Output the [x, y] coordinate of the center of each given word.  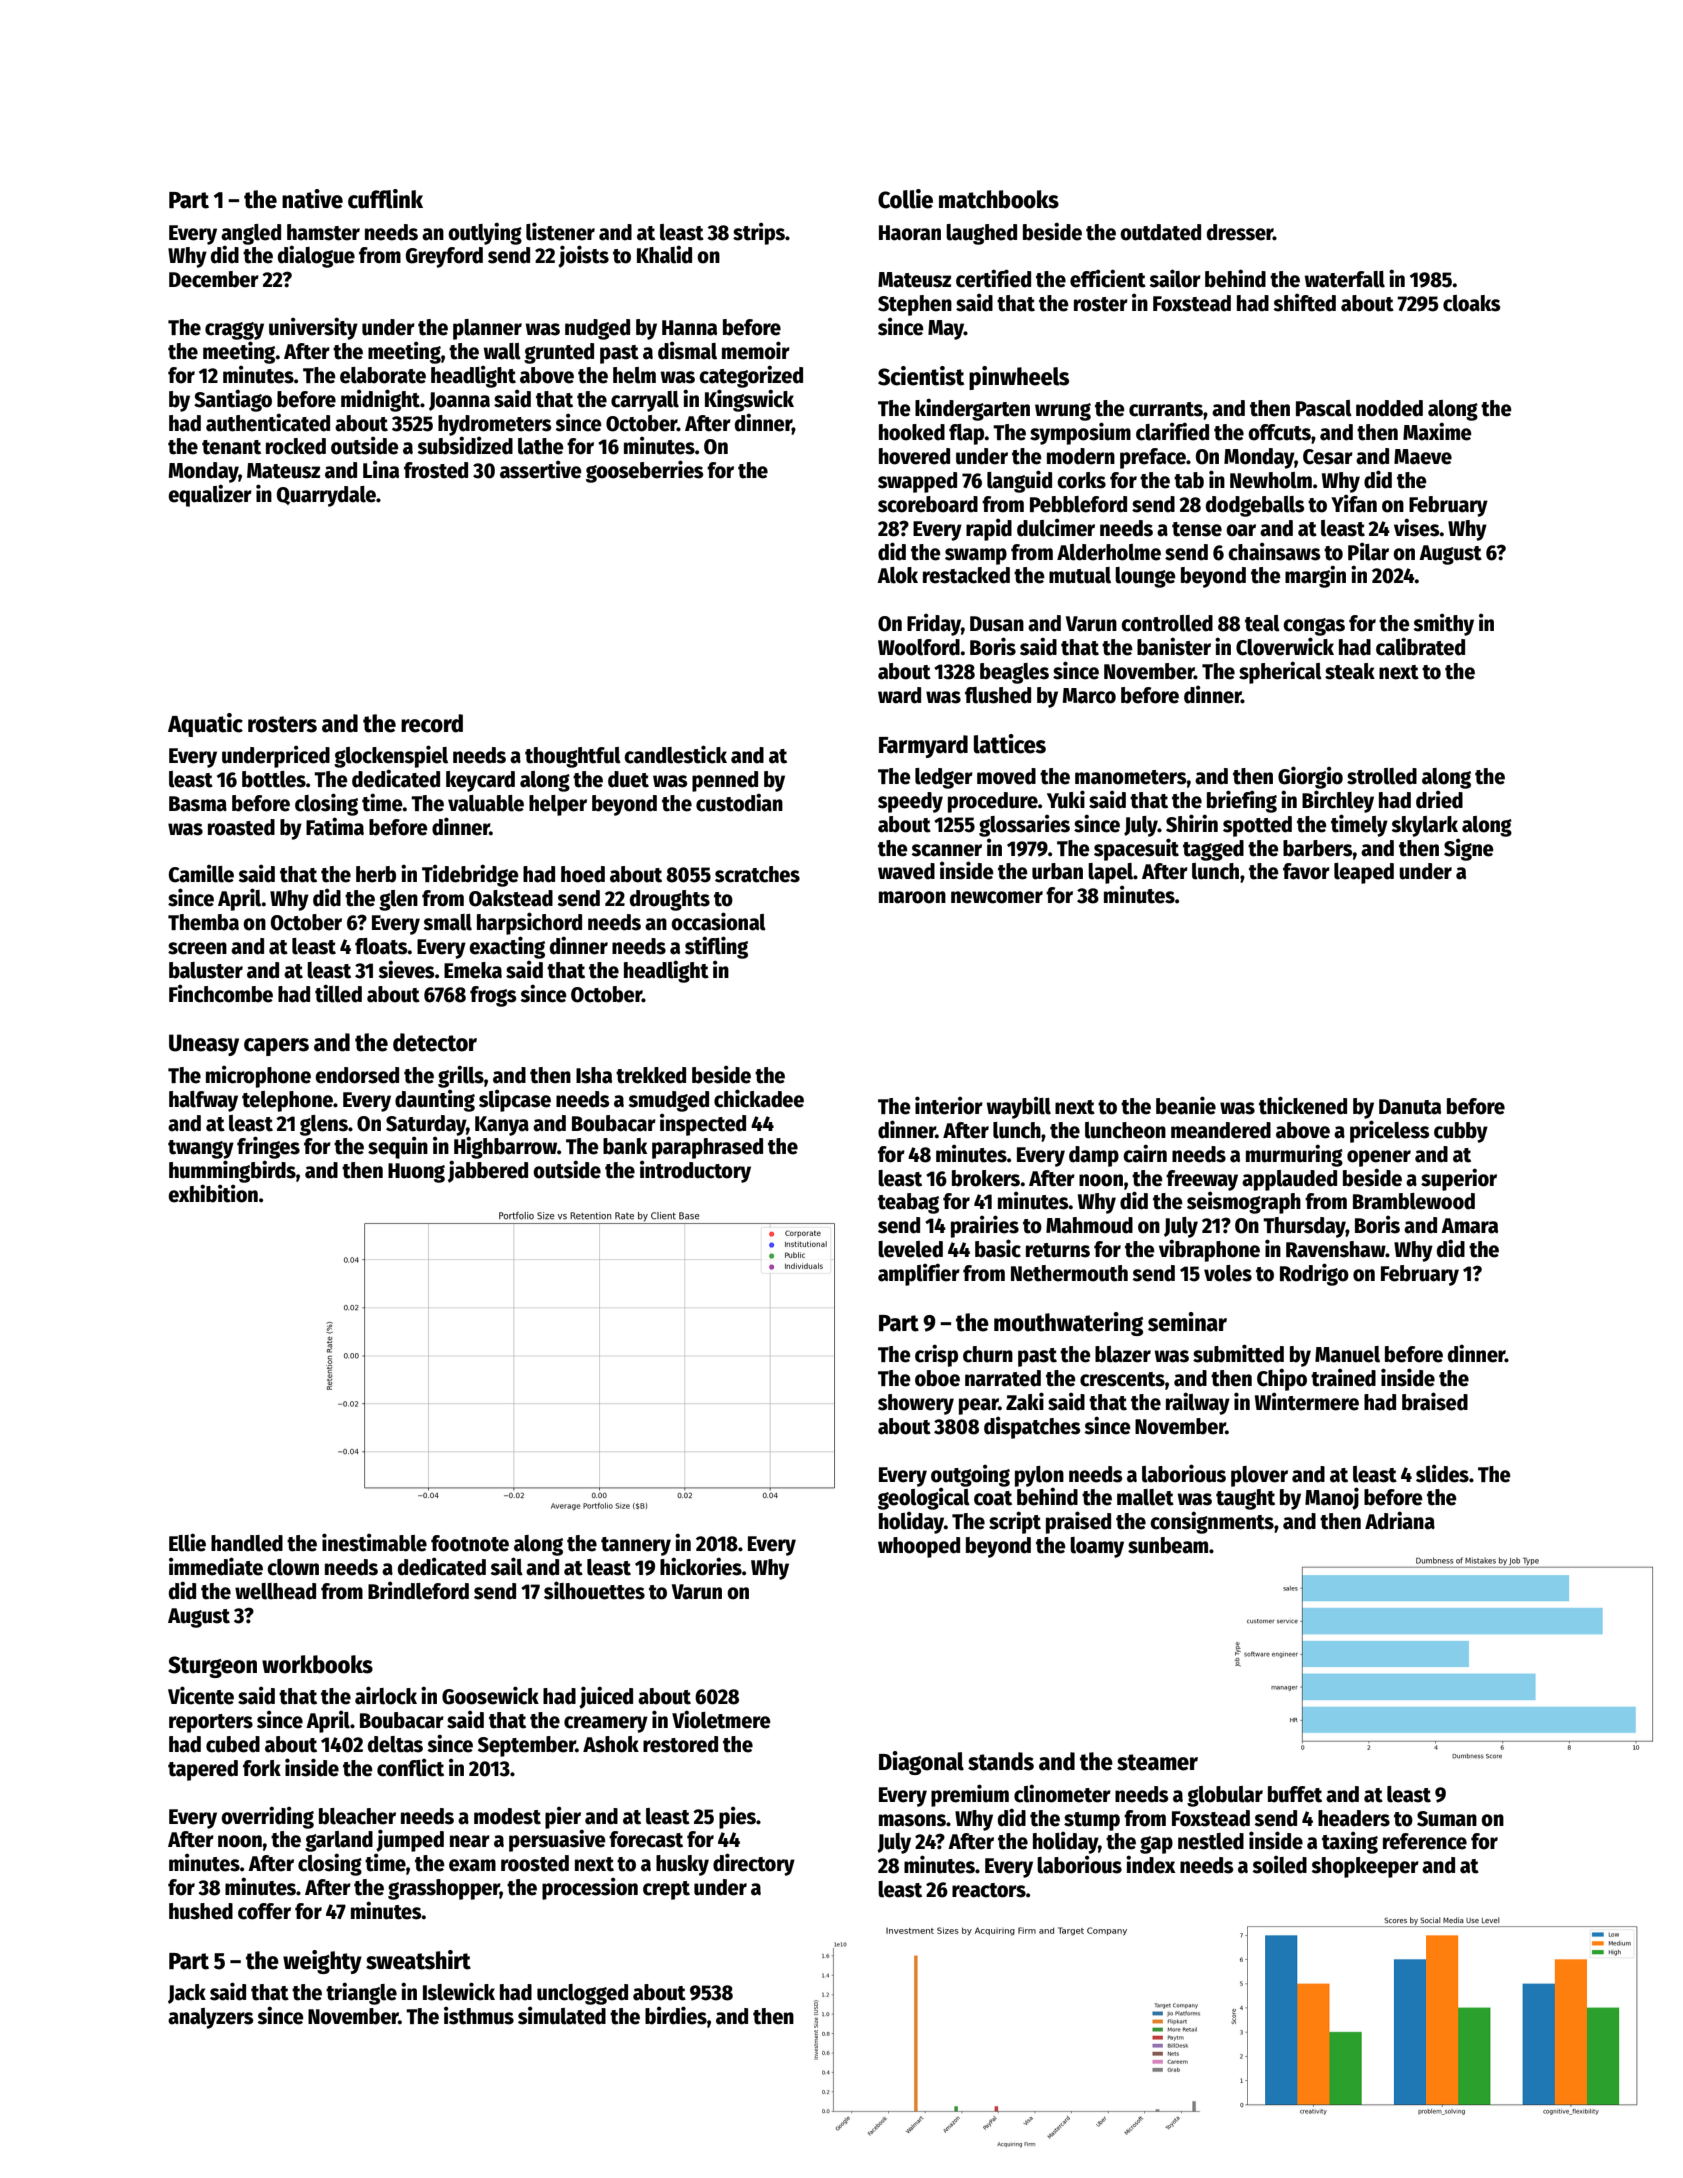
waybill [1018, 1107]
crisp [936, 1355]
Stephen [915, 305]
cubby [1461, 1132]
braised [1435, 1401]
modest [507, 1816]
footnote [470, 1543]
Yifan [1354, 503]
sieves [406, 969]
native [312, 199]
